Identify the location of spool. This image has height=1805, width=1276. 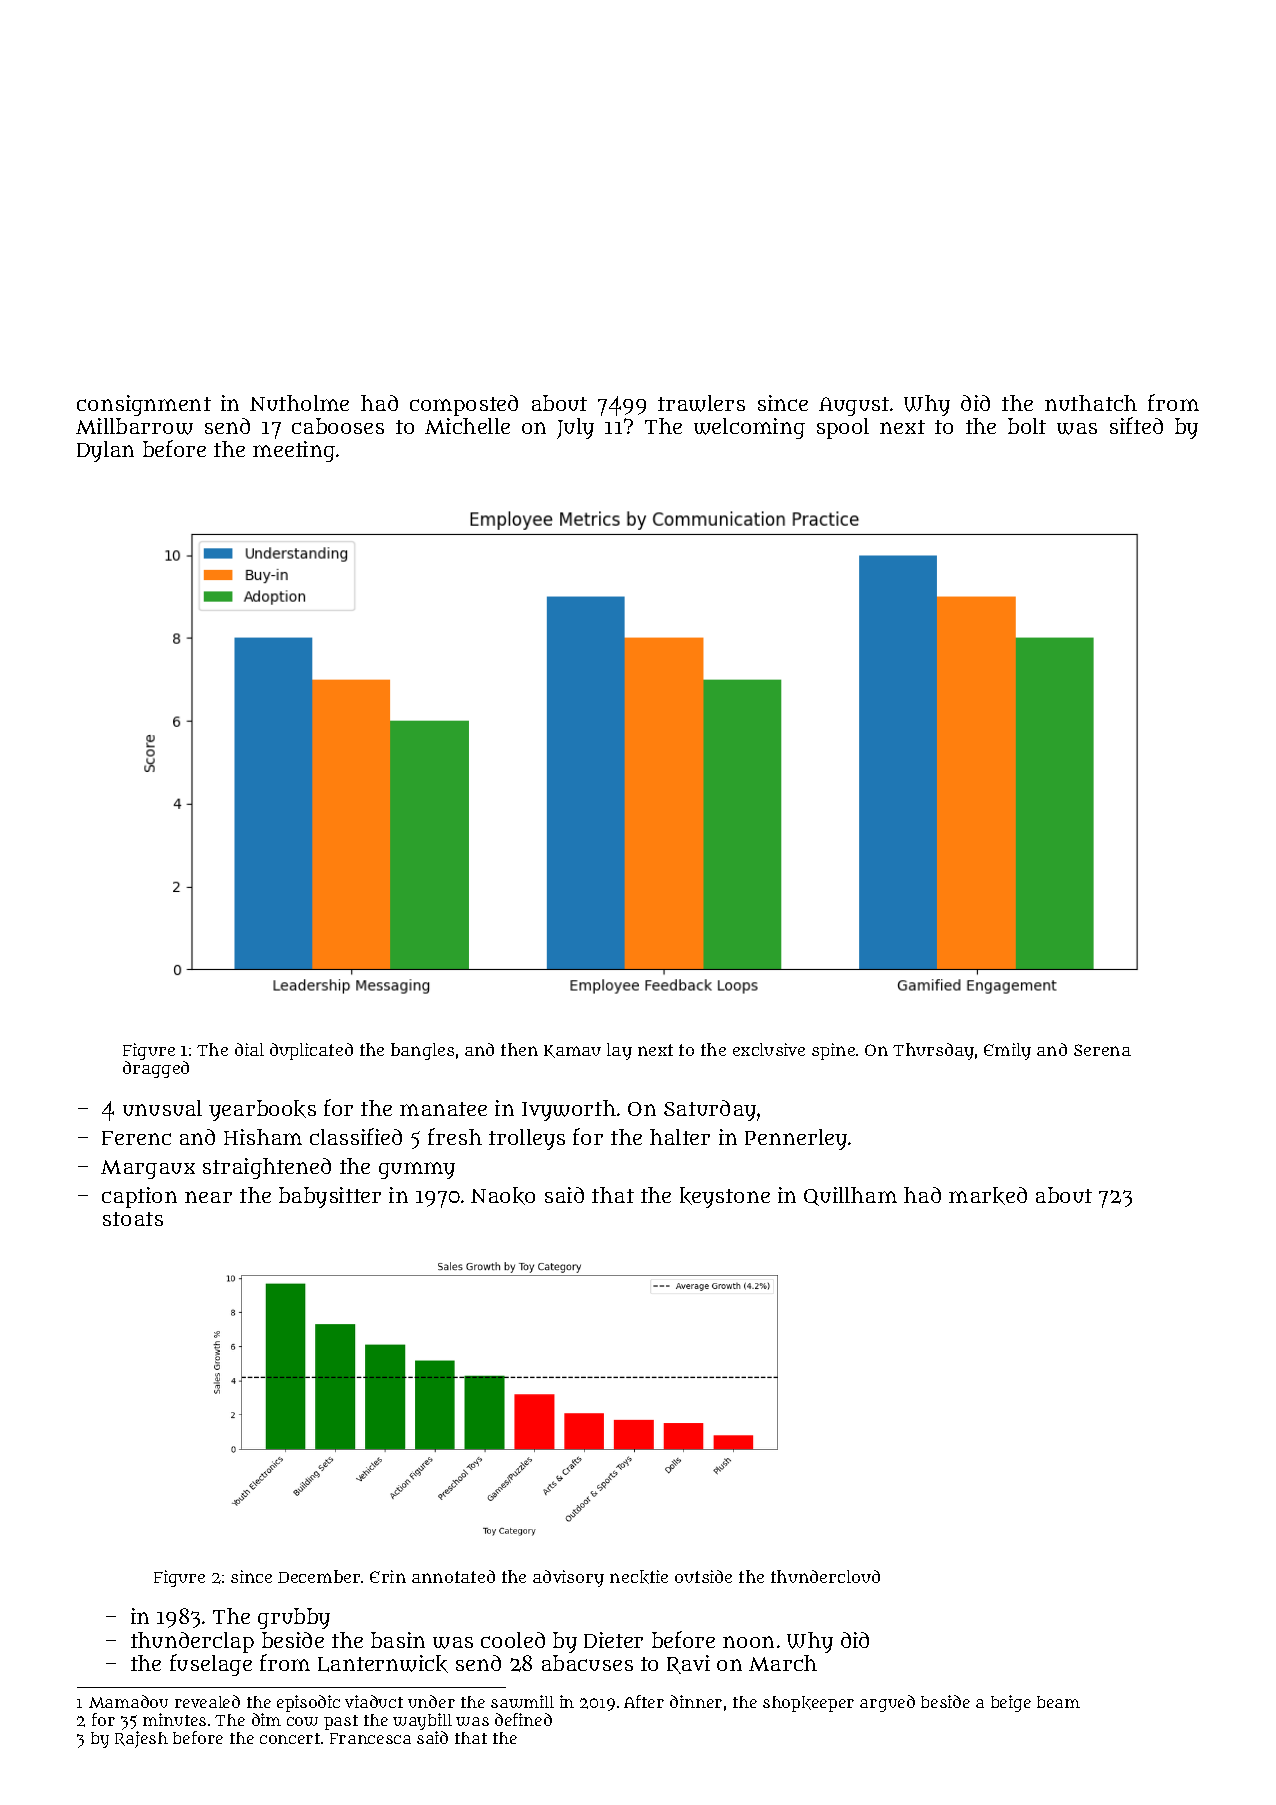
(843, 428).
